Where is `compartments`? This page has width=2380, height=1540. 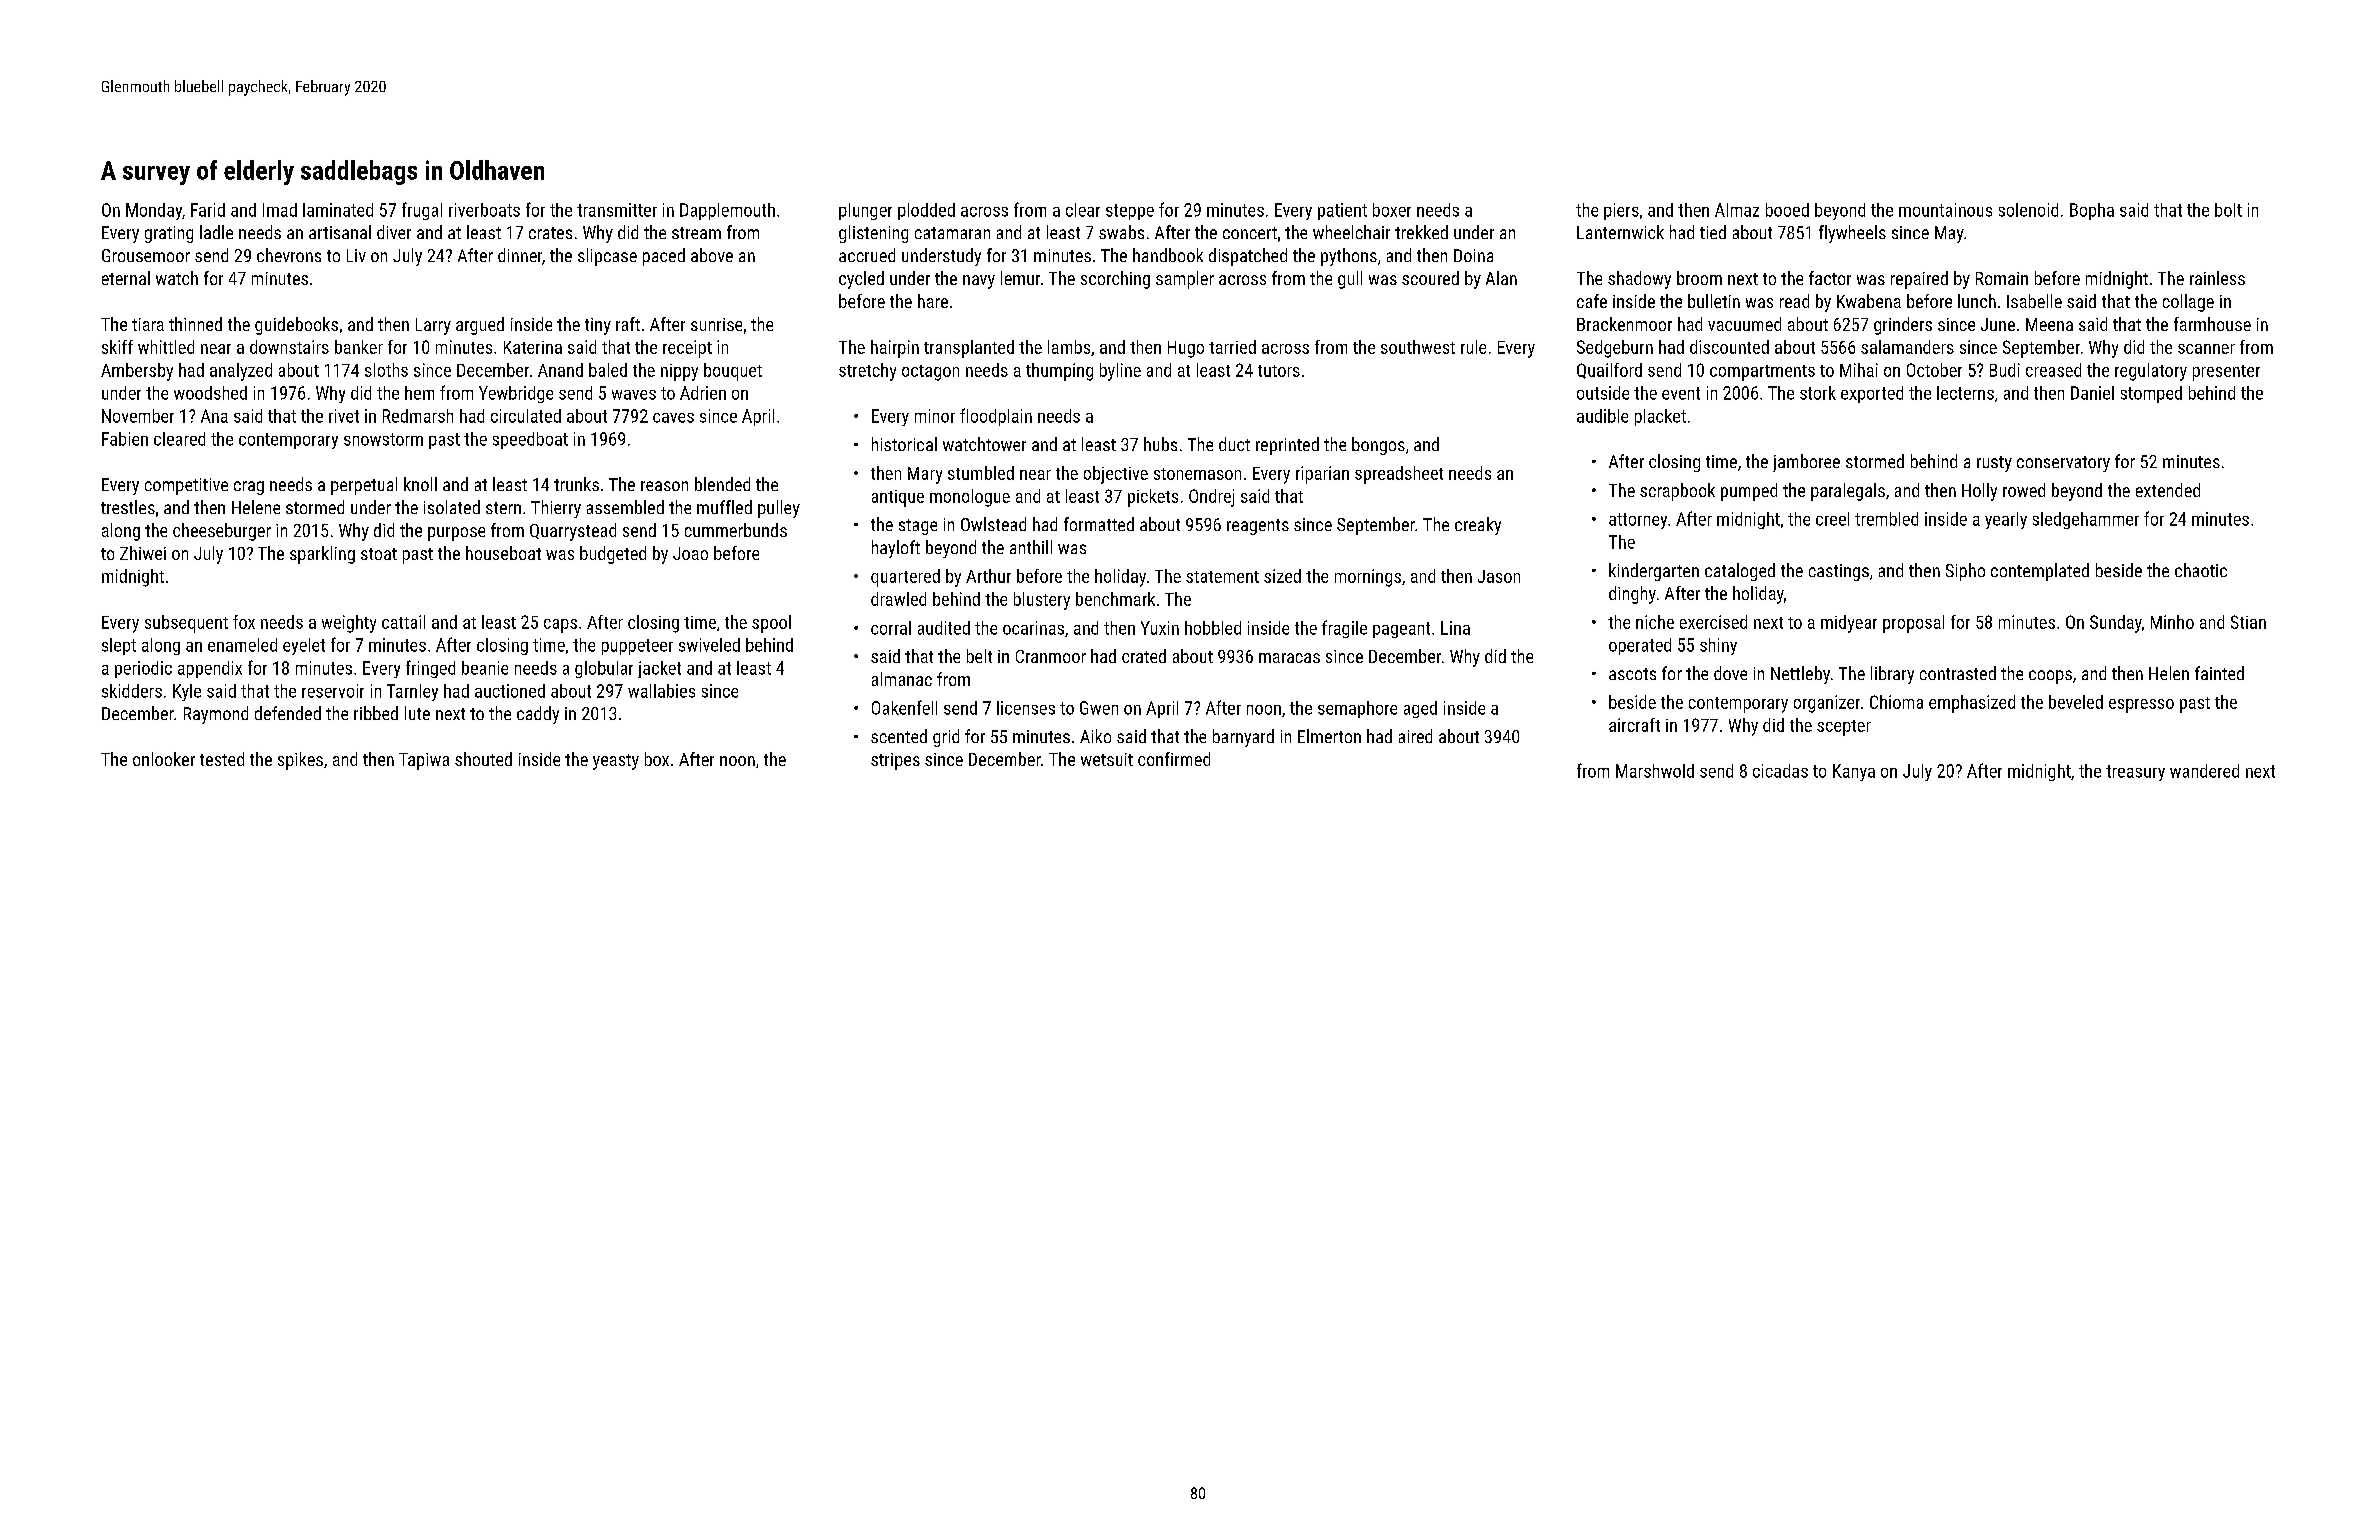 compartments is located at coordinates (1762, 373).
